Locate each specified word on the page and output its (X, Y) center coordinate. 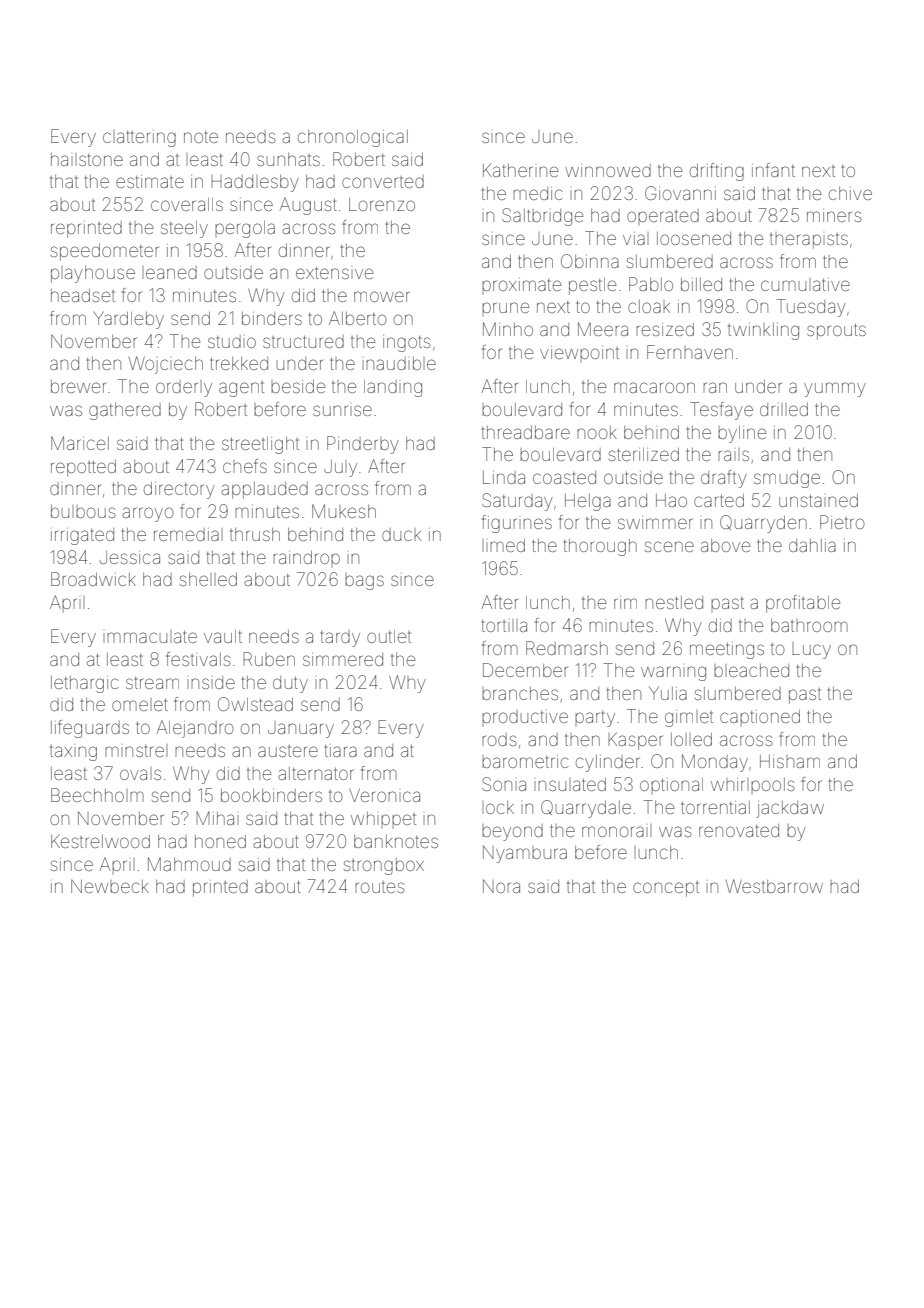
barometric (525, 761)
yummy (835, 389)
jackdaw (790, 809)
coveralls (187, 204)
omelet (140, 704)
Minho (508, 329)
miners (834, 215)
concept (666, 889)
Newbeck (110, 886)
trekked (239, 363)
